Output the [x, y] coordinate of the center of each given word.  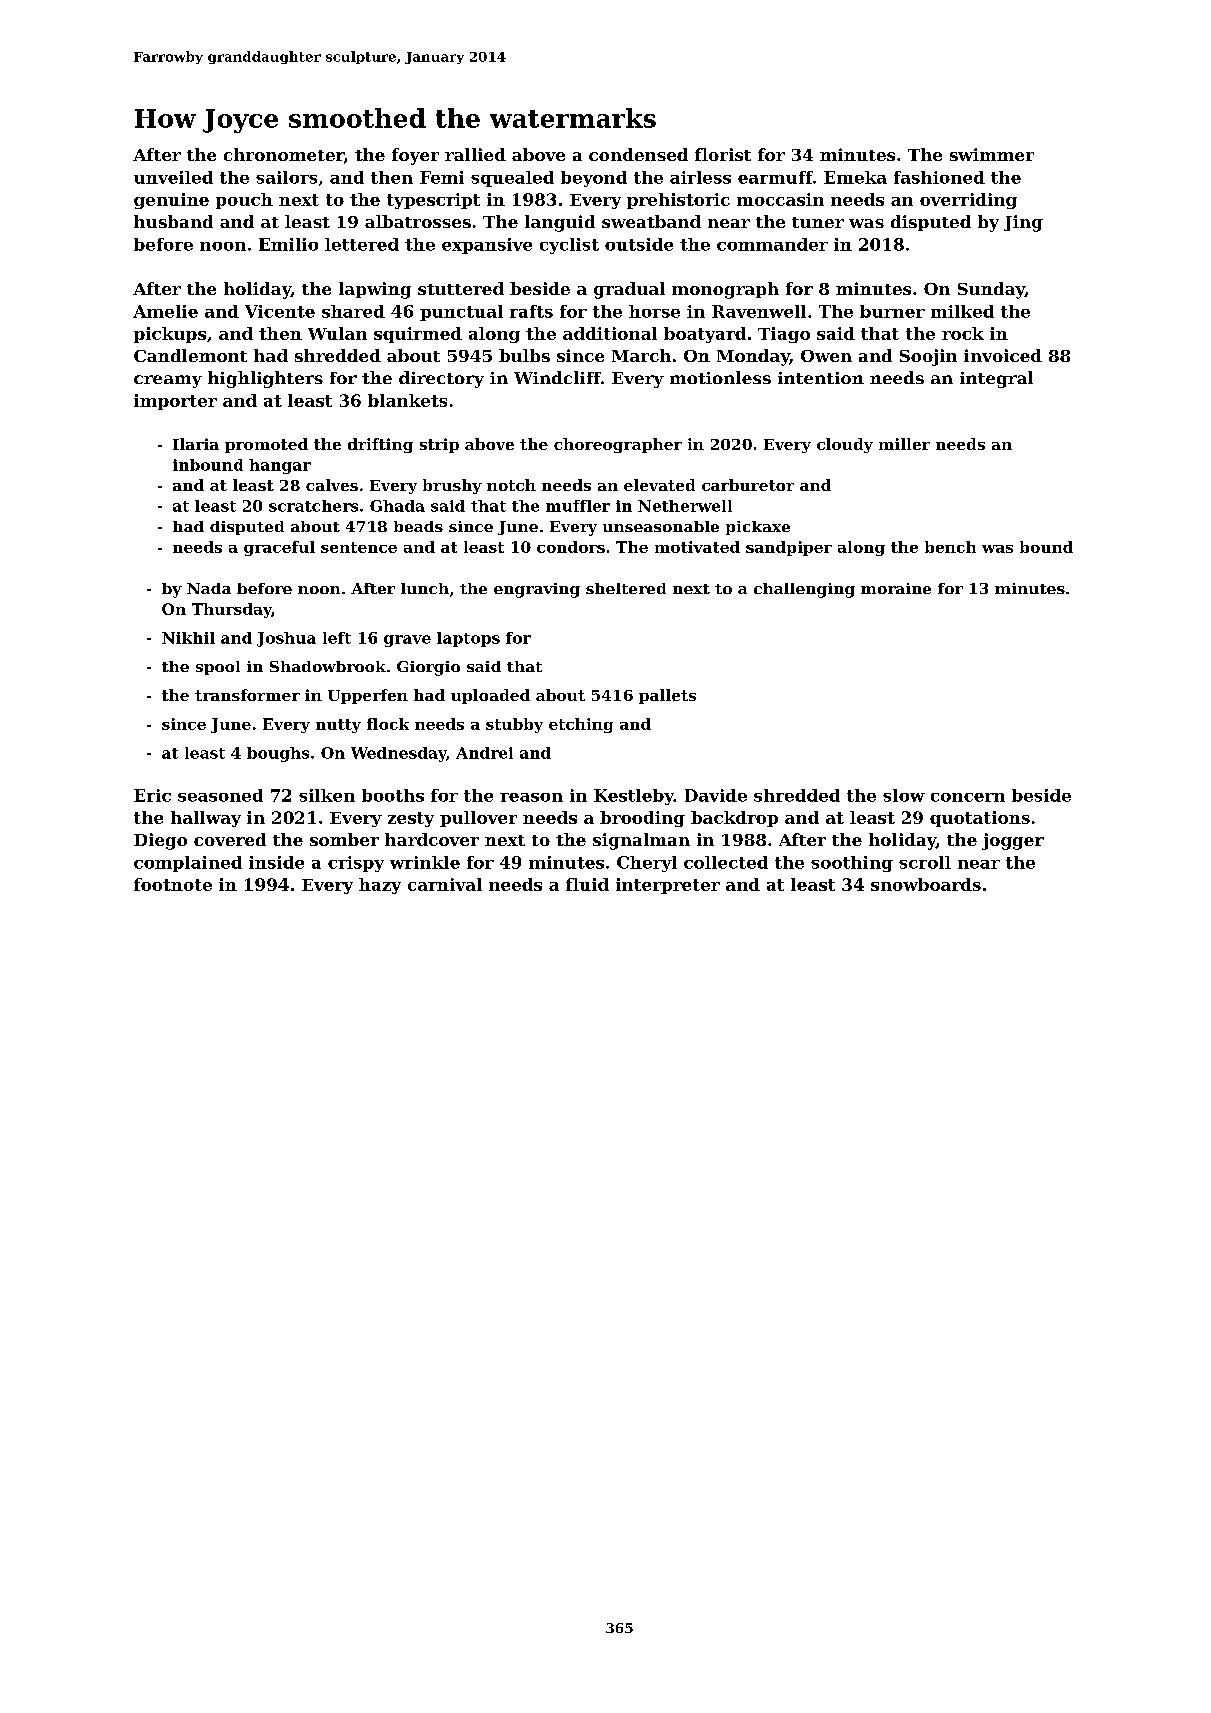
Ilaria [196, 444]
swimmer [992, 154]
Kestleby [634, 797]
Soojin [928, 357]
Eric [152, 795]
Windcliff [557, 377]
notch [511, 485]
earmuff [775, 177]
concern [968, 797]
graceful [279, 548]
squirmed [418, 335]
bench [950, 547]
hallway [206, 819]
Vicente [280, 311]
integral [996, 379]
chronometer [284, 154]
